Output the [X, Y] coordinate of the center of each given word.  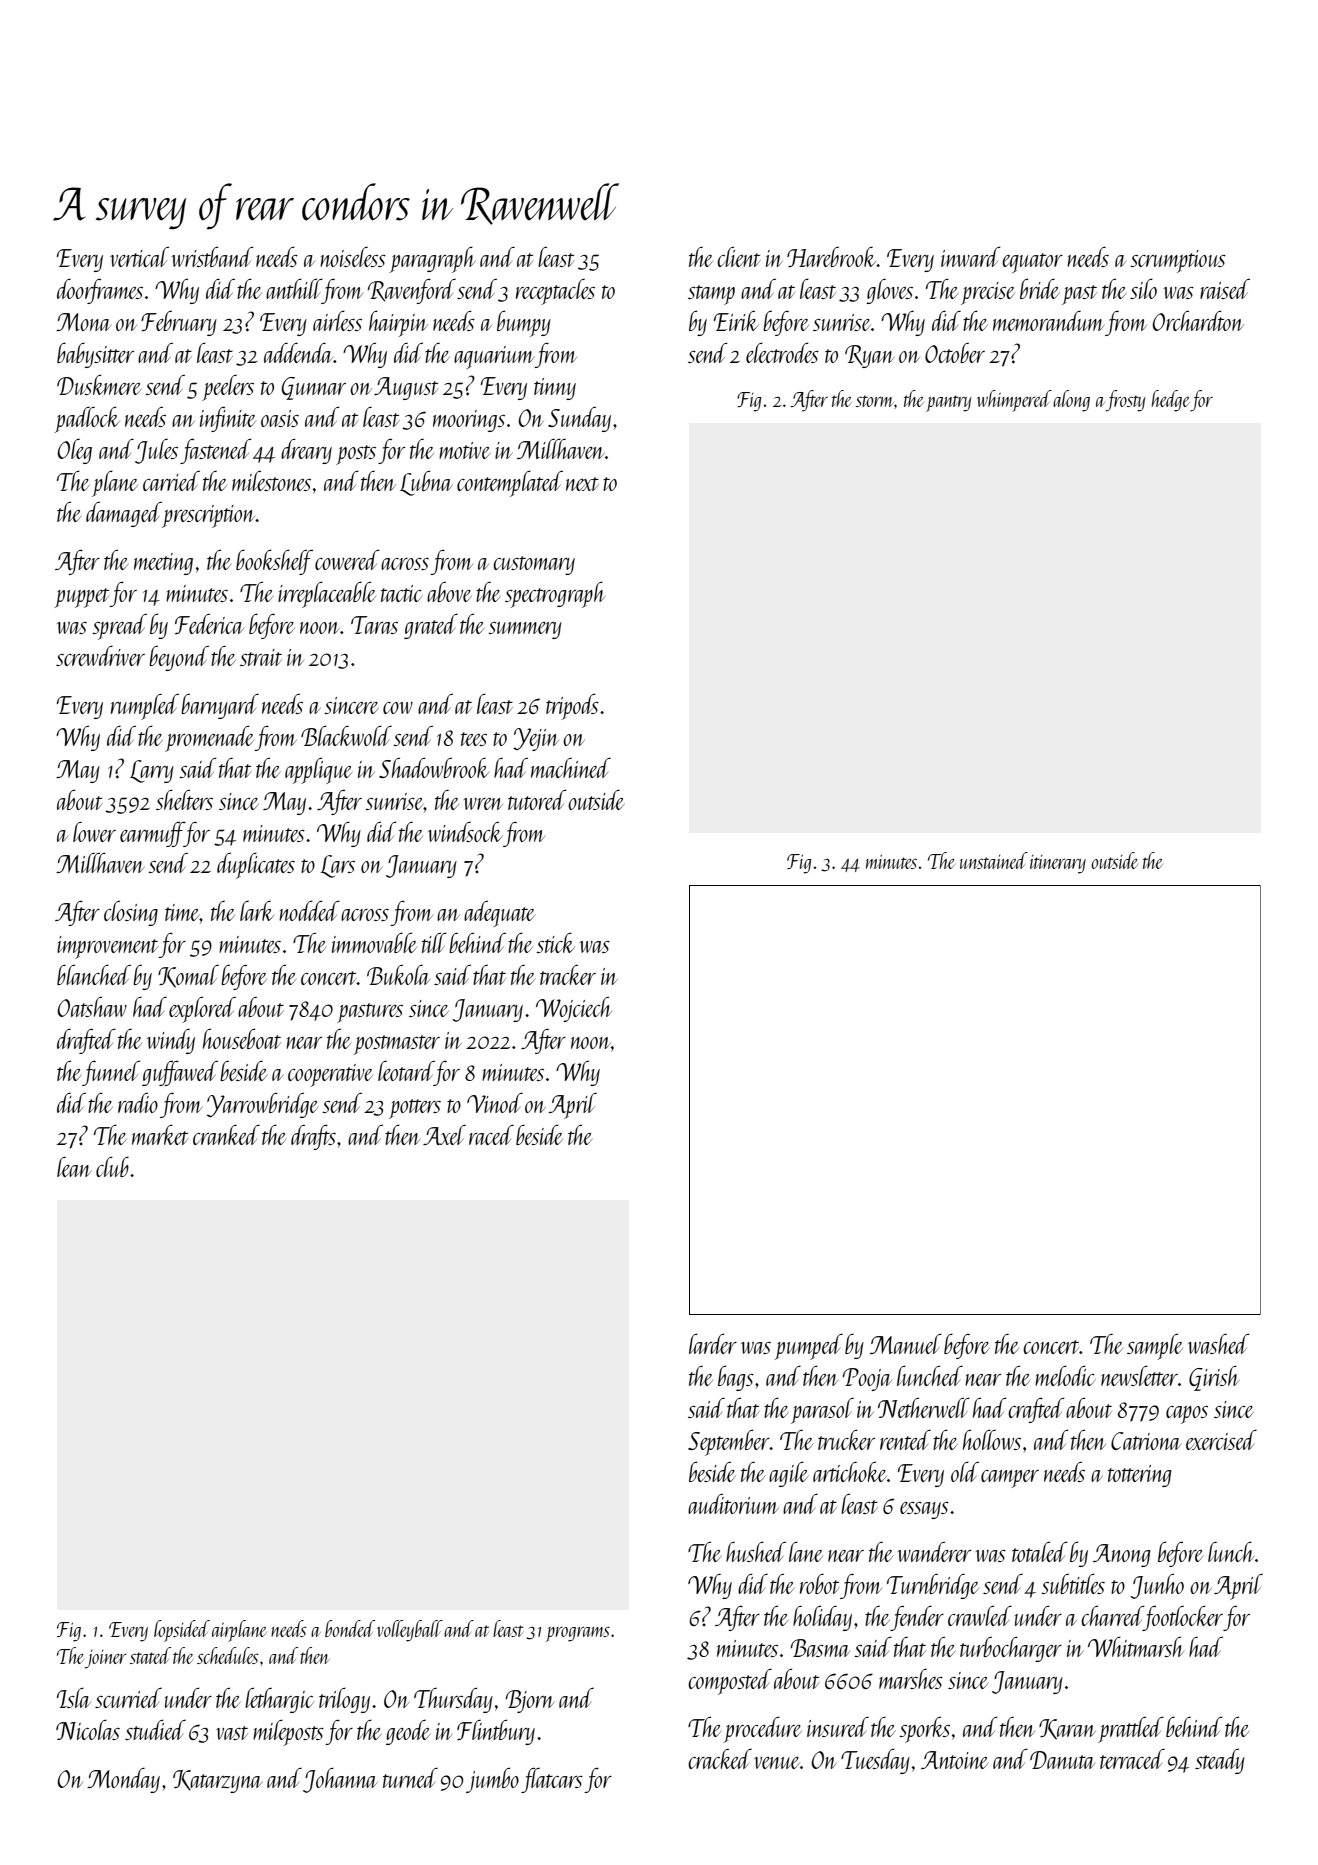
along [1071, 401]
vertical [139, 256]
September [729, 1442]
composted [730, 1682]
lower [94, 832]
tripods [572, 706]
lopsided [182, 1631]
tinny [555, 389]
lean [74, 1167]
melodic [1065, 1375]
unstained [994, 860]
